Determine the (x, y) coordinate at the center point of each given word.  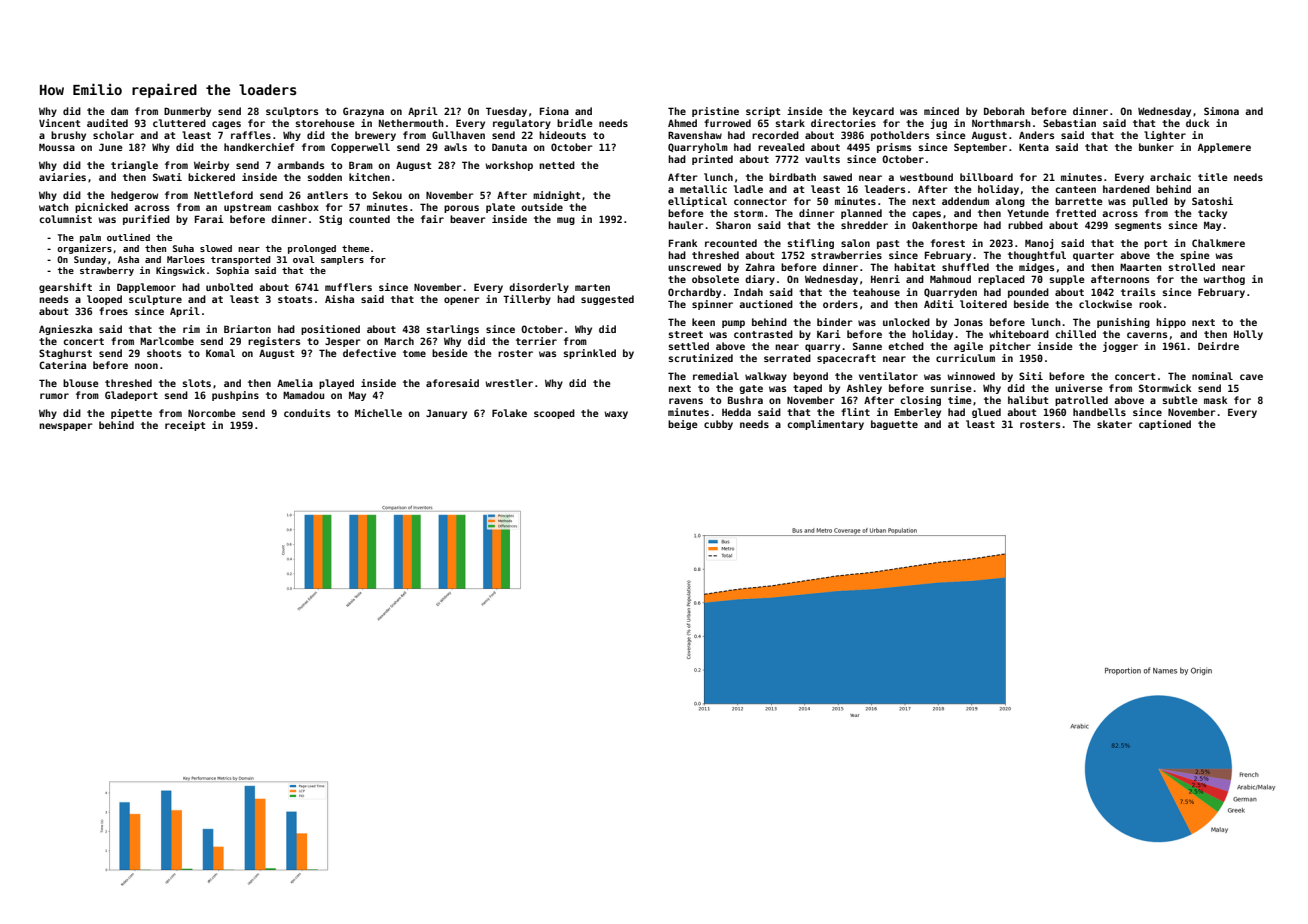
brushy (68, 136)
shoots (164, 353)
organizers (84, 249)
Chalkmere (1218, 243)
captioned (1165, 425)
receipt (185, 426)
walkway (766, 377)
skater (1114, 424)
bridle (575, 123)
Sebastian (1069, 123)
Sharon (733, 225)
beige (683, 425)
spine (1195, 256)
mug (566, 221)
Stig (330, 220)
